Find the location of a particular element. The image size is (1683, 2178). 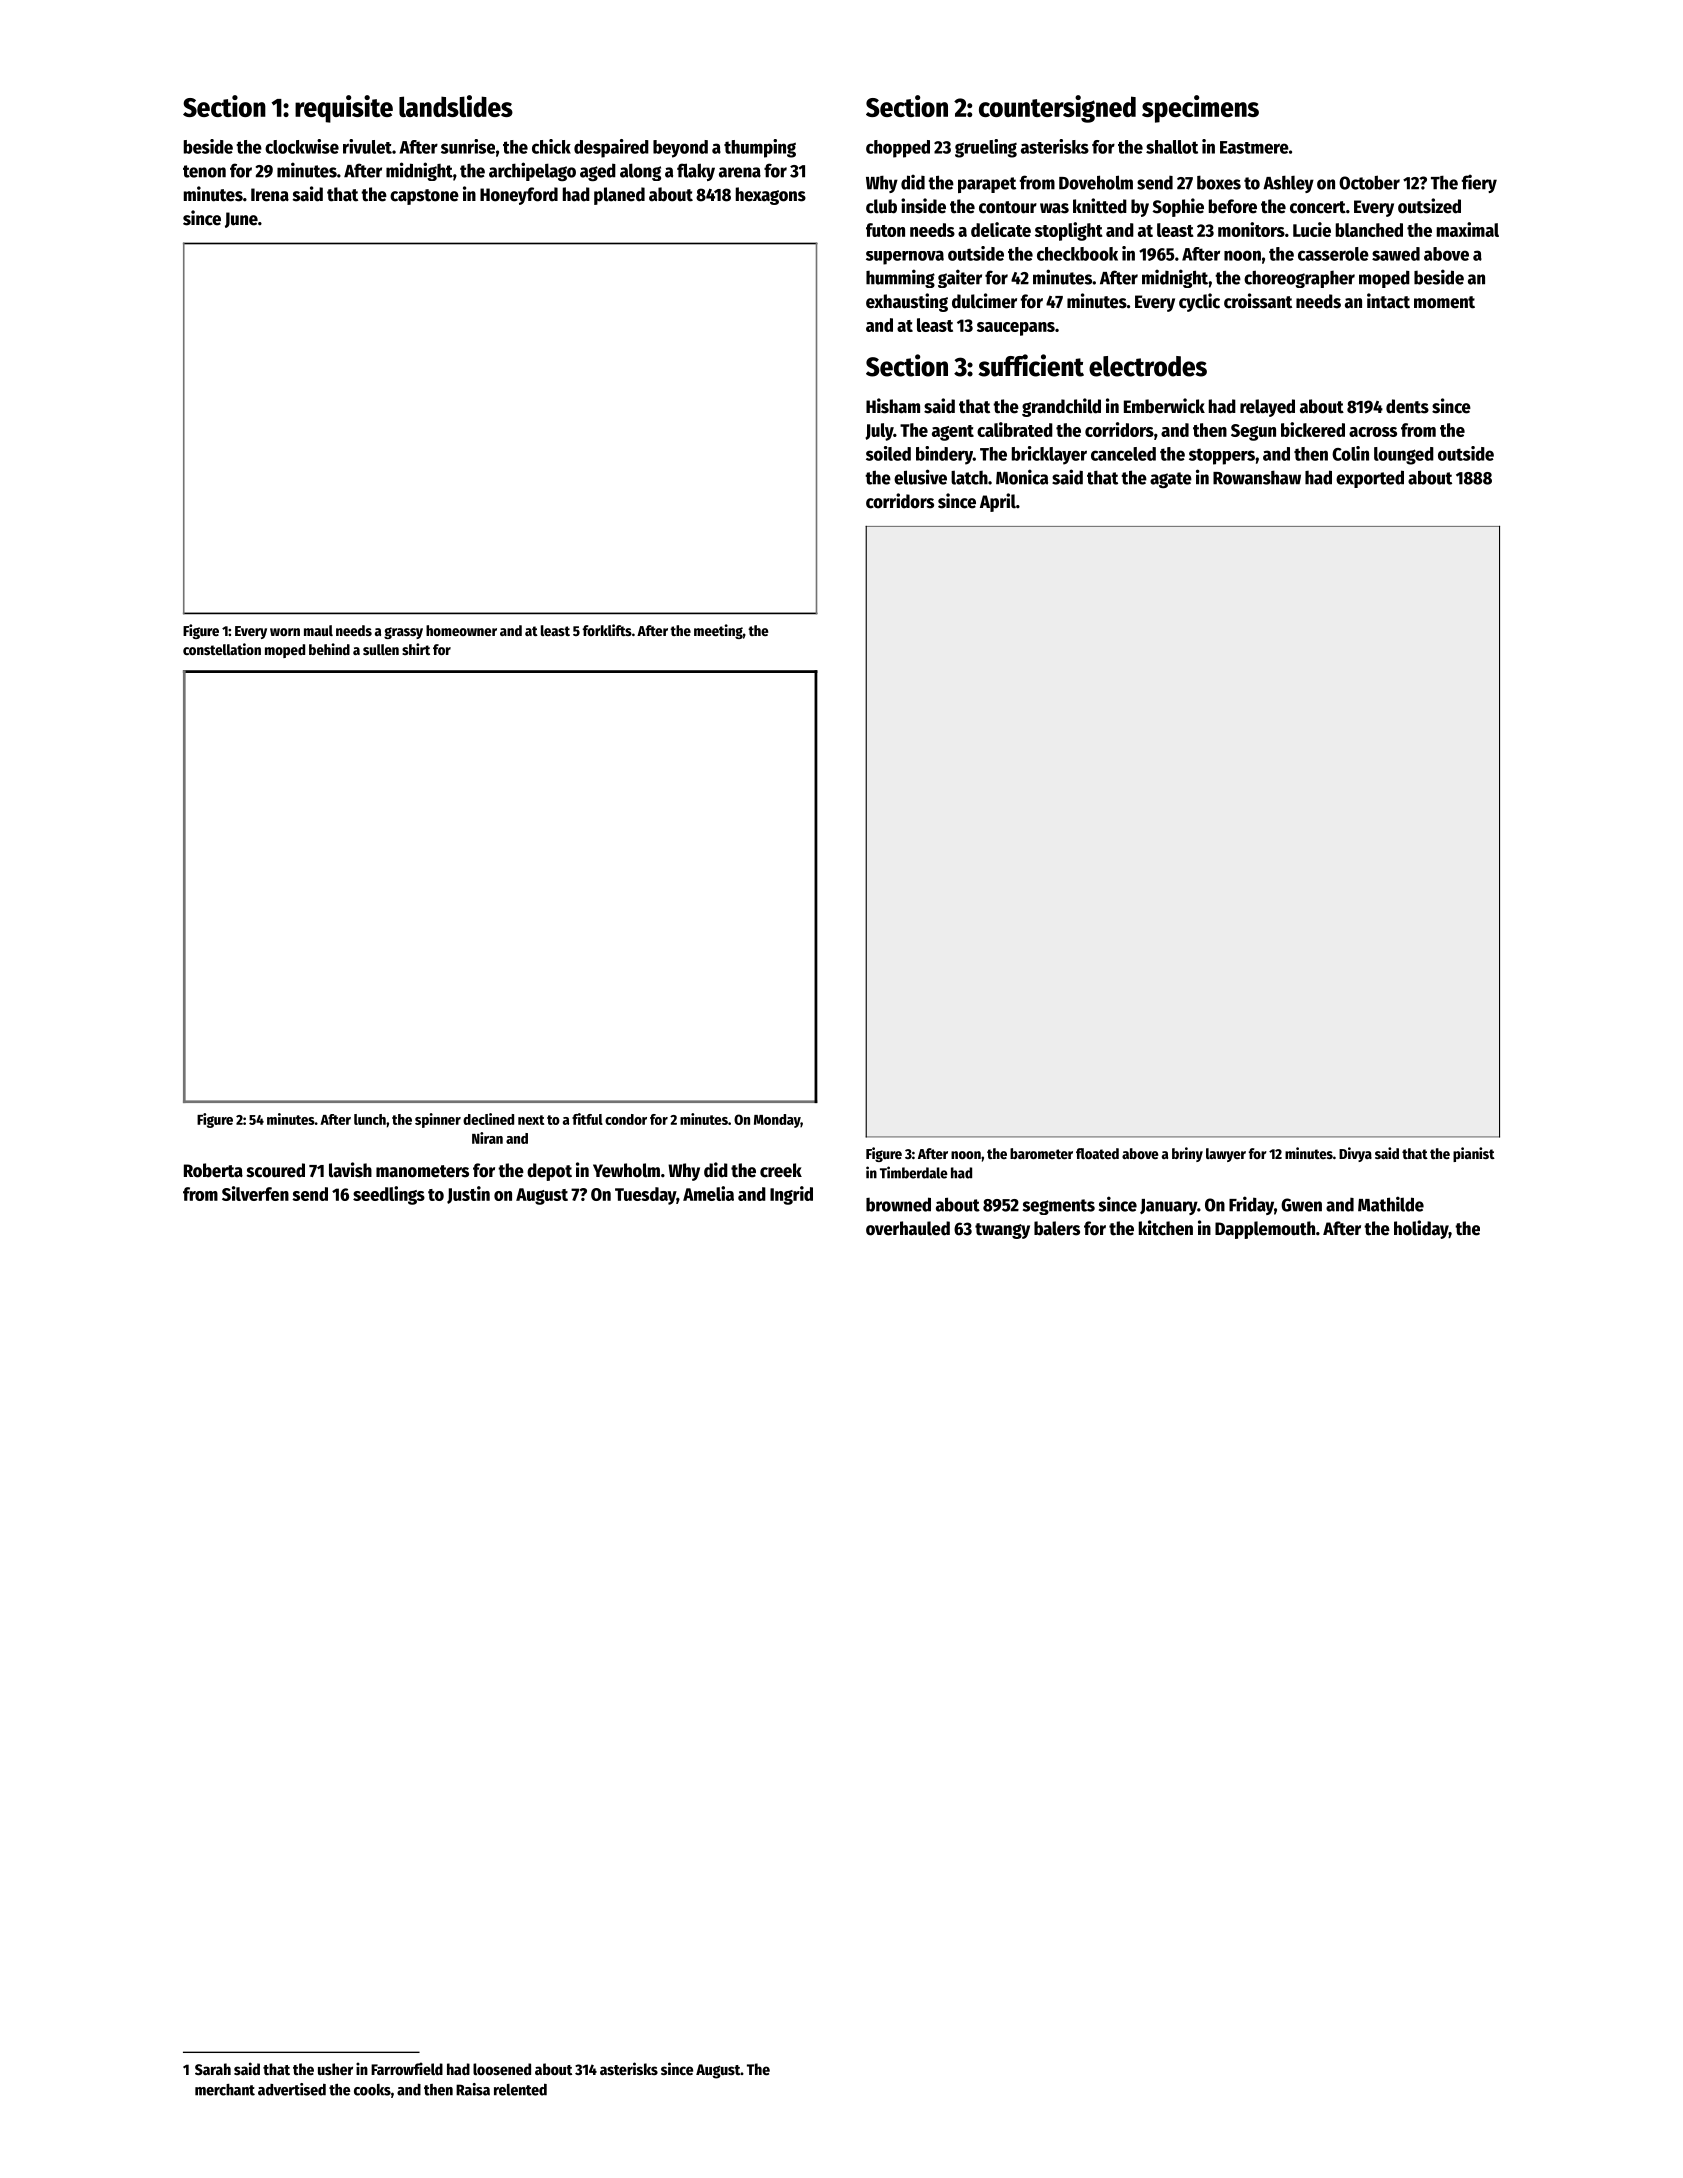

behind is located at coordinates (329, 649).
